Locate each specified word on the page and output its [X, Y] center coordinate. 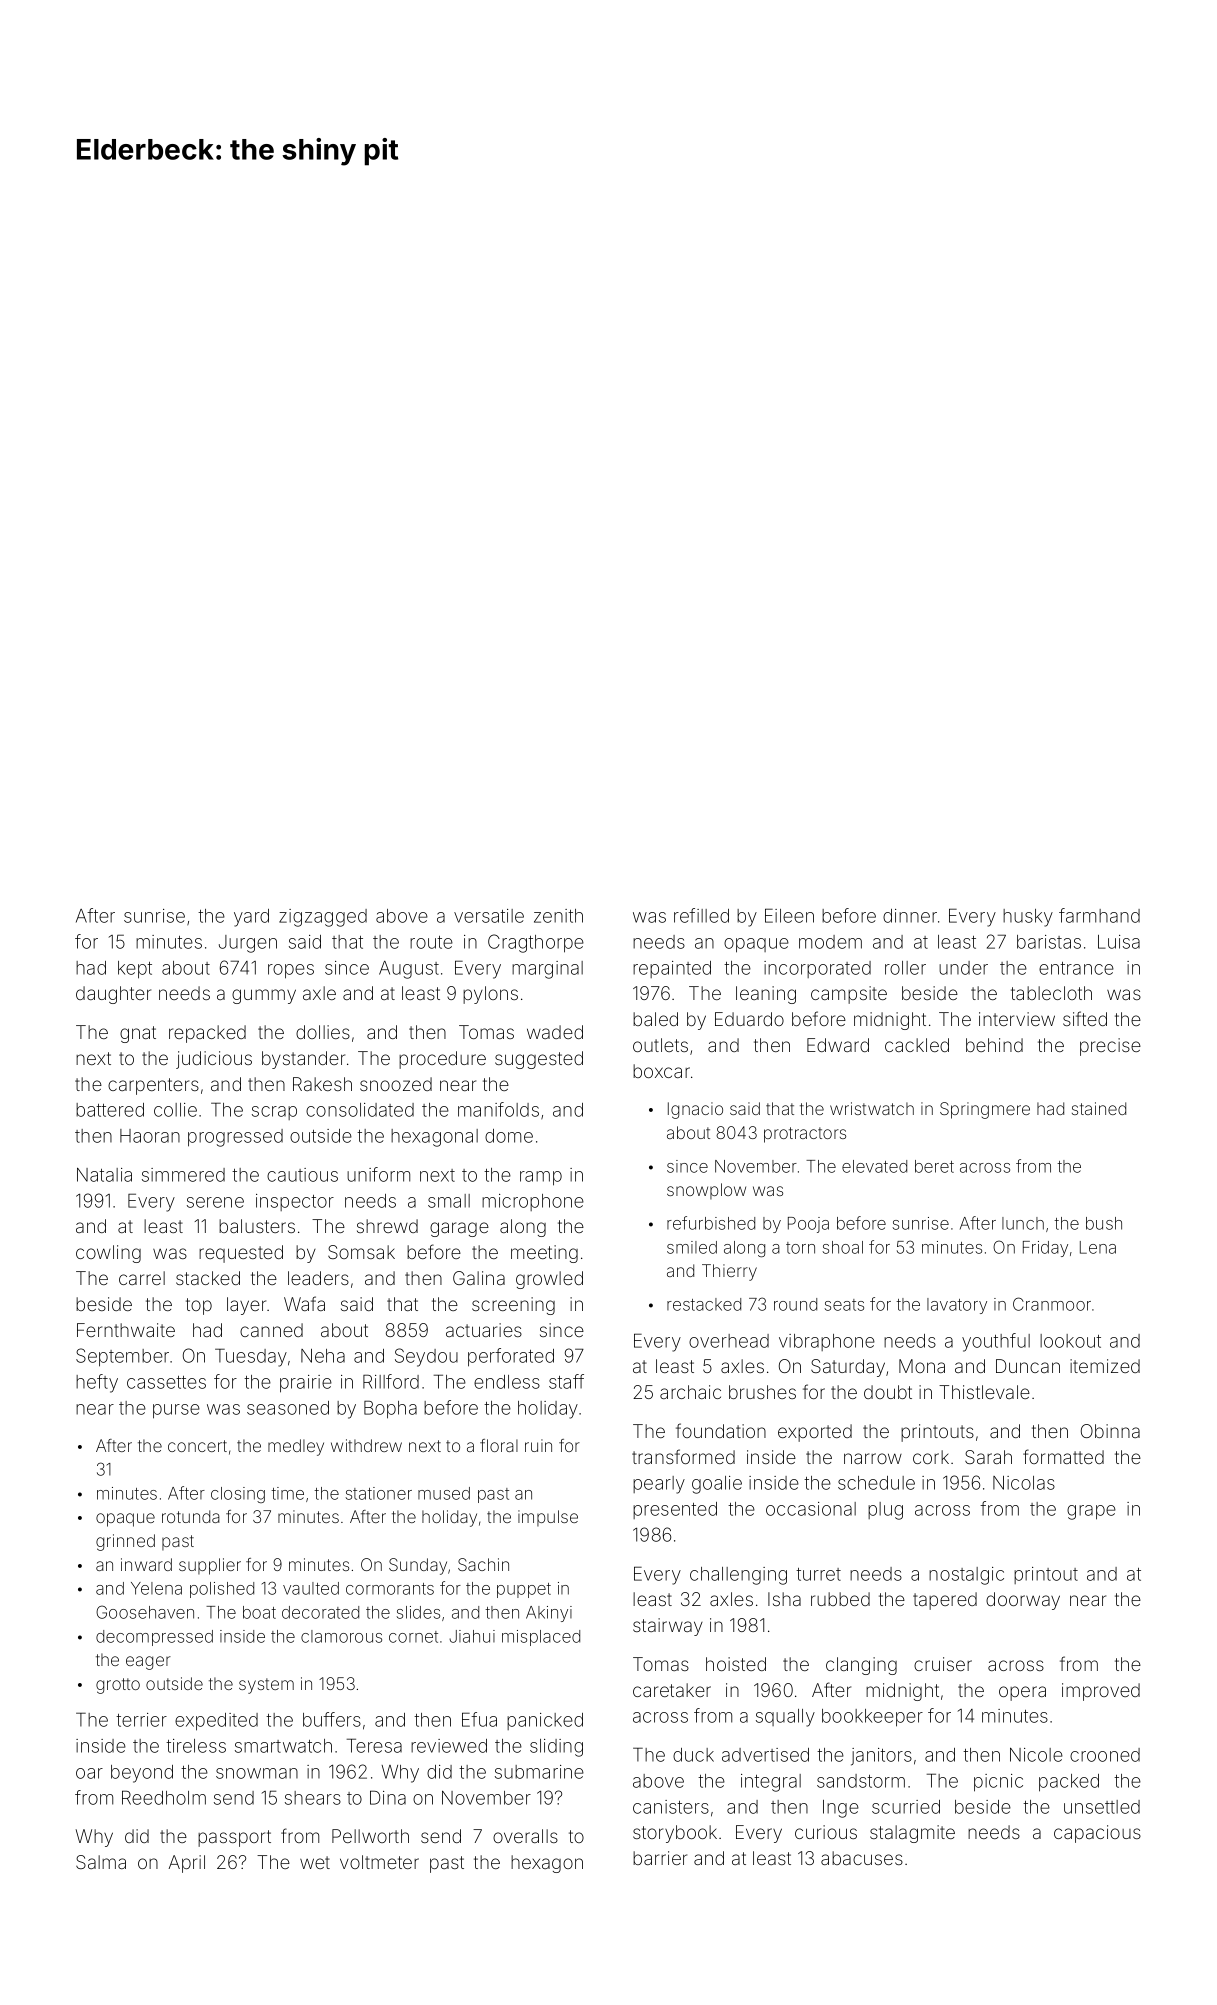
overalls [525, 1836]
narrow [873, 1458]
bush [1104, 1223]
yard [251, 918]
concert [197, 1446]
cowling [108, 1254]
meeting [544, 1254]
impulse [548, 1518]
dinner [910, 916]
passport [234, 1838]
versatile [489, 916]
